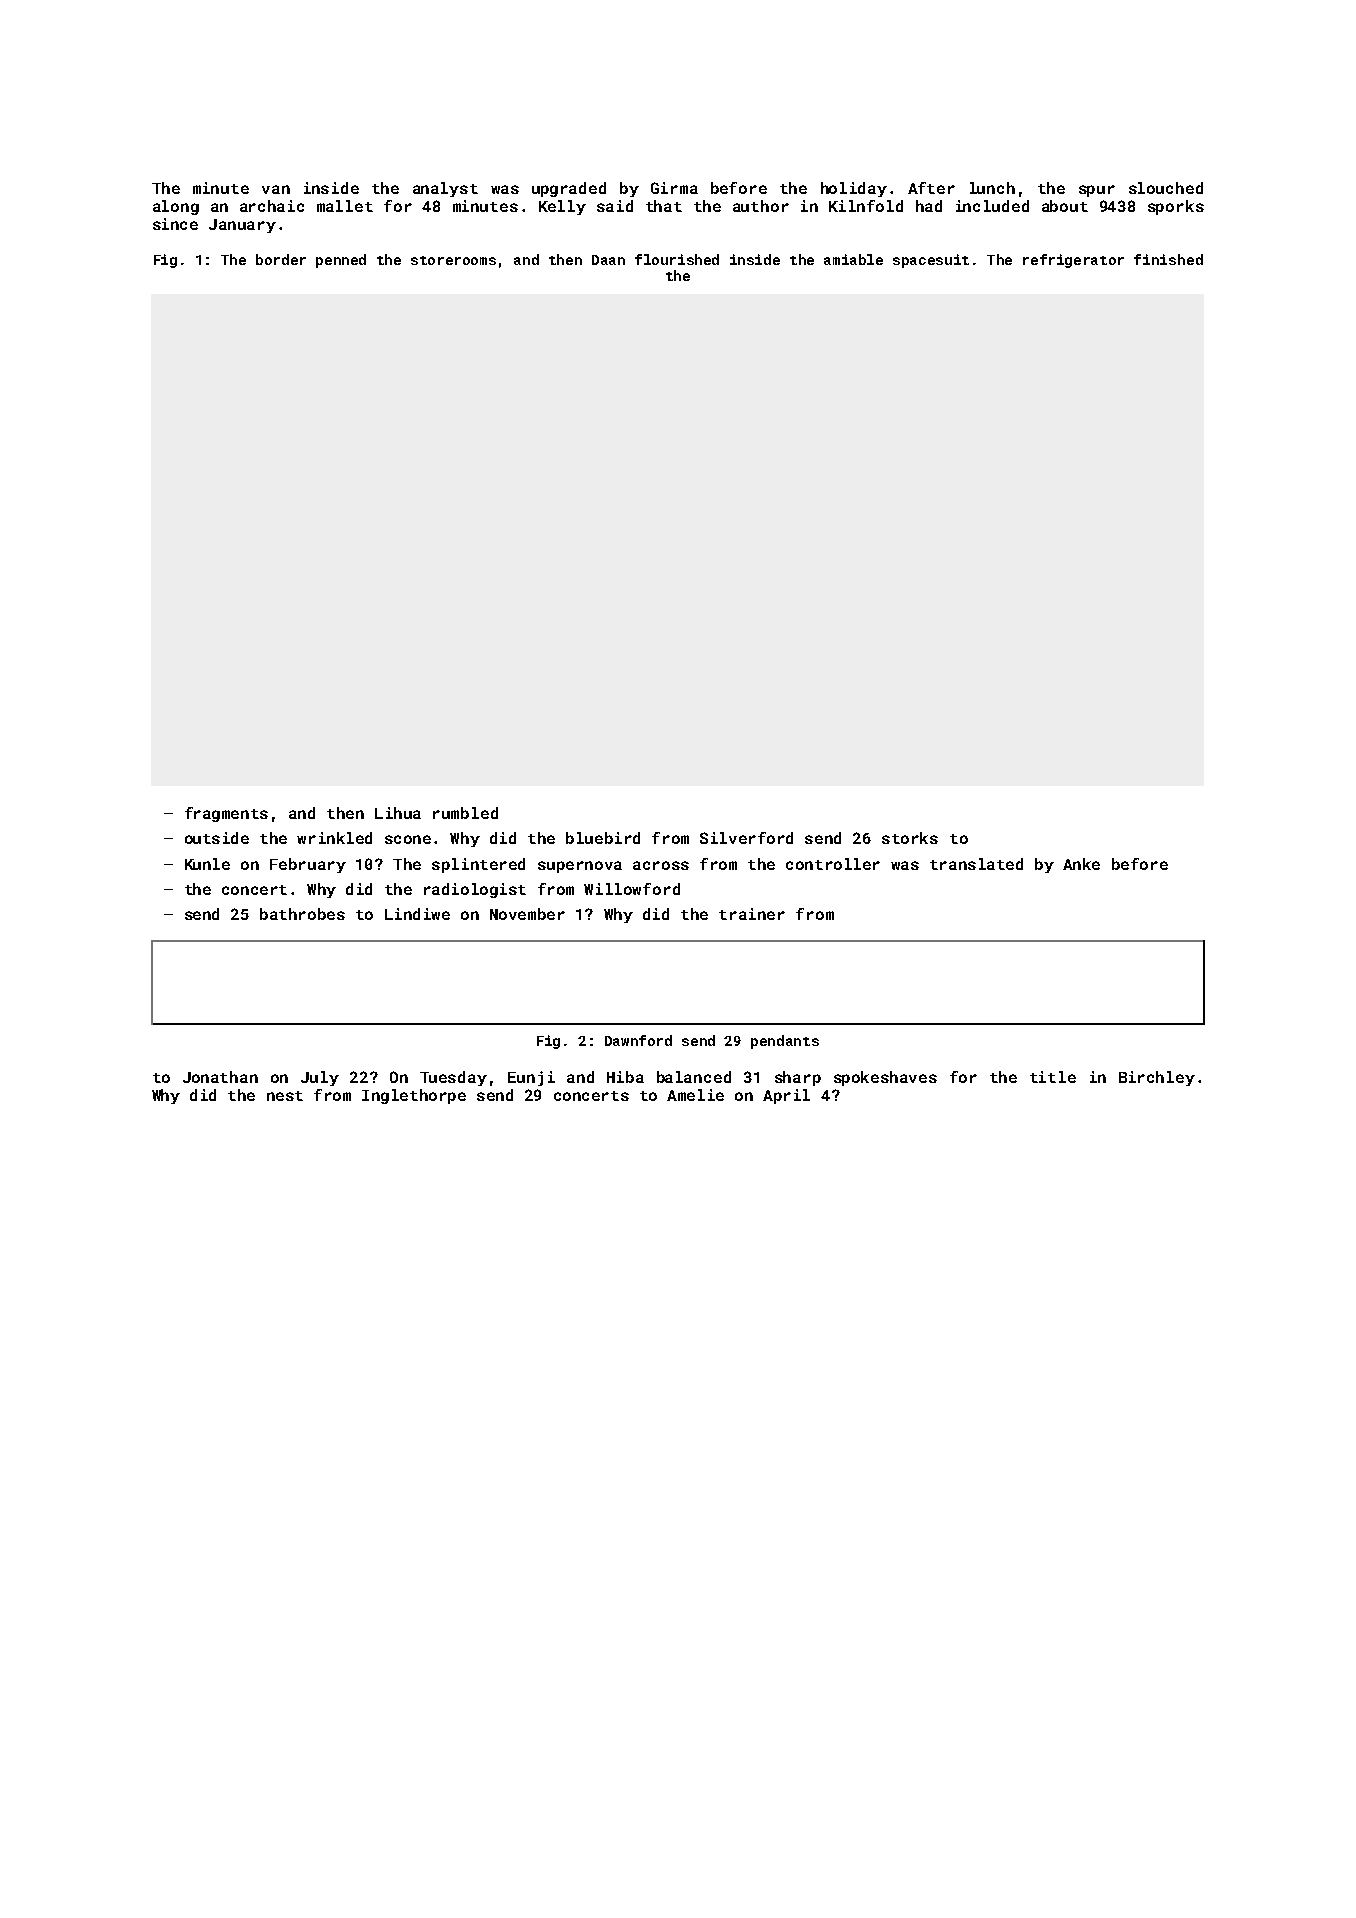 This page has height=1918, width=1356. Describe the element at coordinates (302, 914) in the page. I see `bathrobes` at that location.
